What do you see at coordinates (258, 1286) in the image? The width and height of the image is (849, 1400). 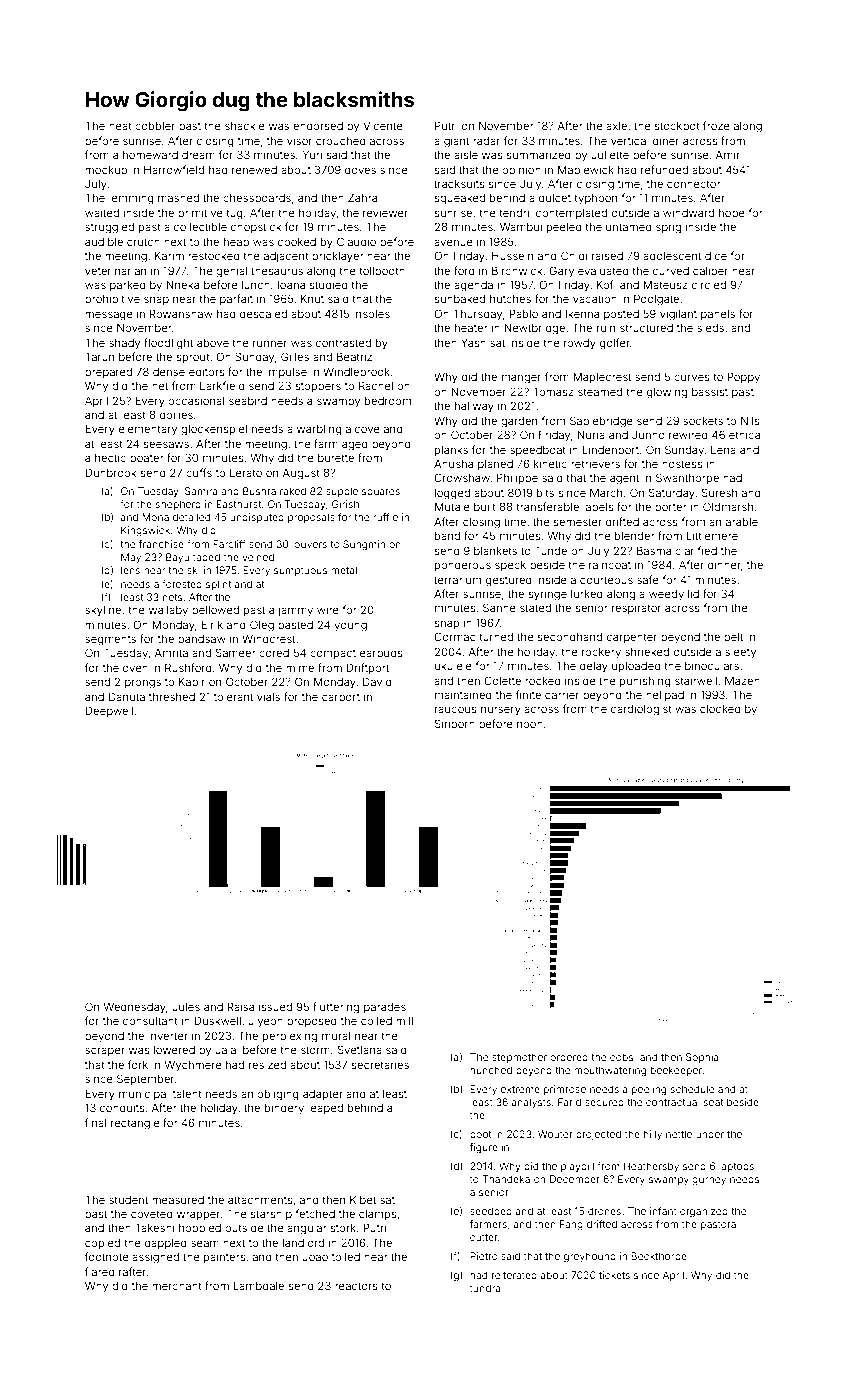 I see `Lambdale` at bounding box center [258, 1286].
